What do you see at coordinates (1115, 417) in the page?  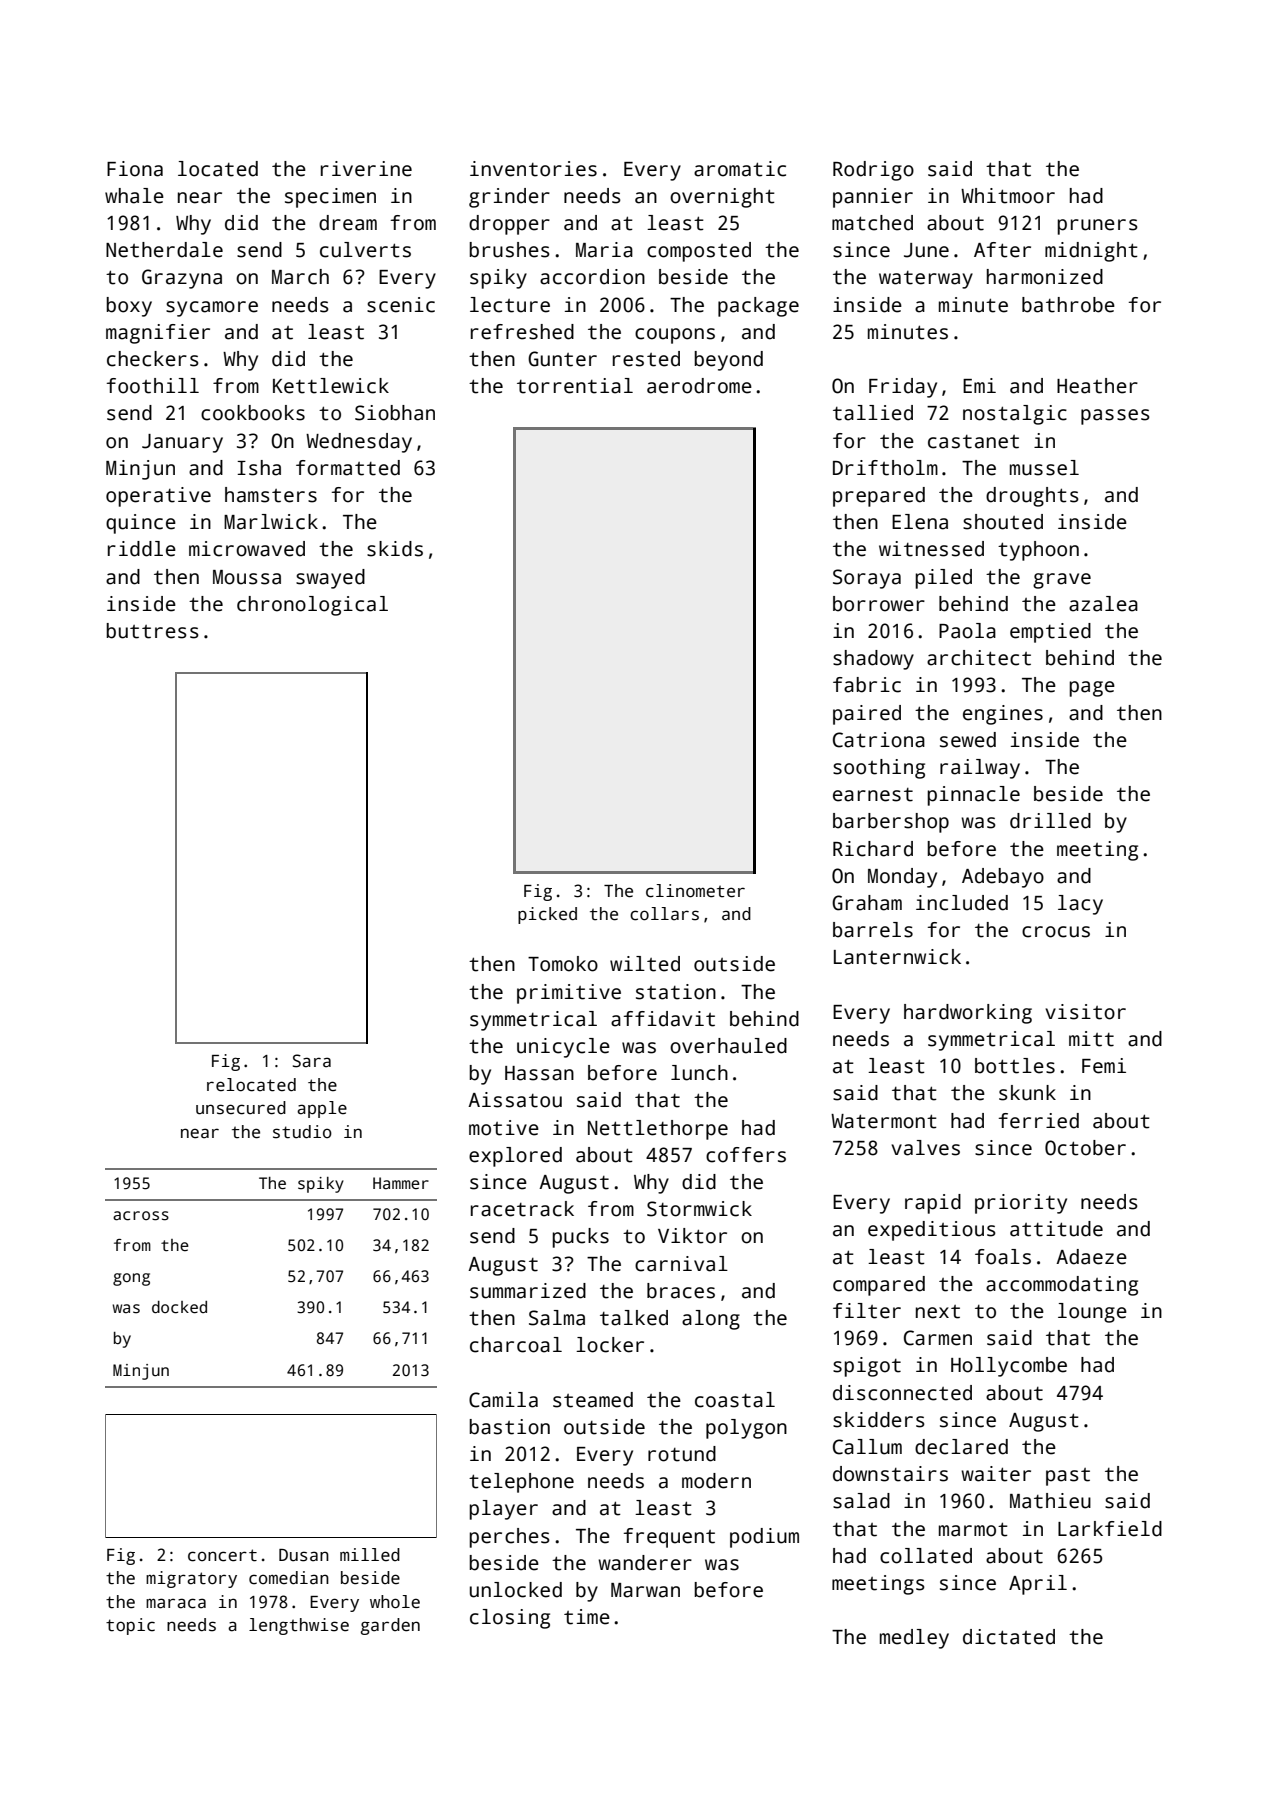 I see `passes` at bounding box center [1115, 417].
